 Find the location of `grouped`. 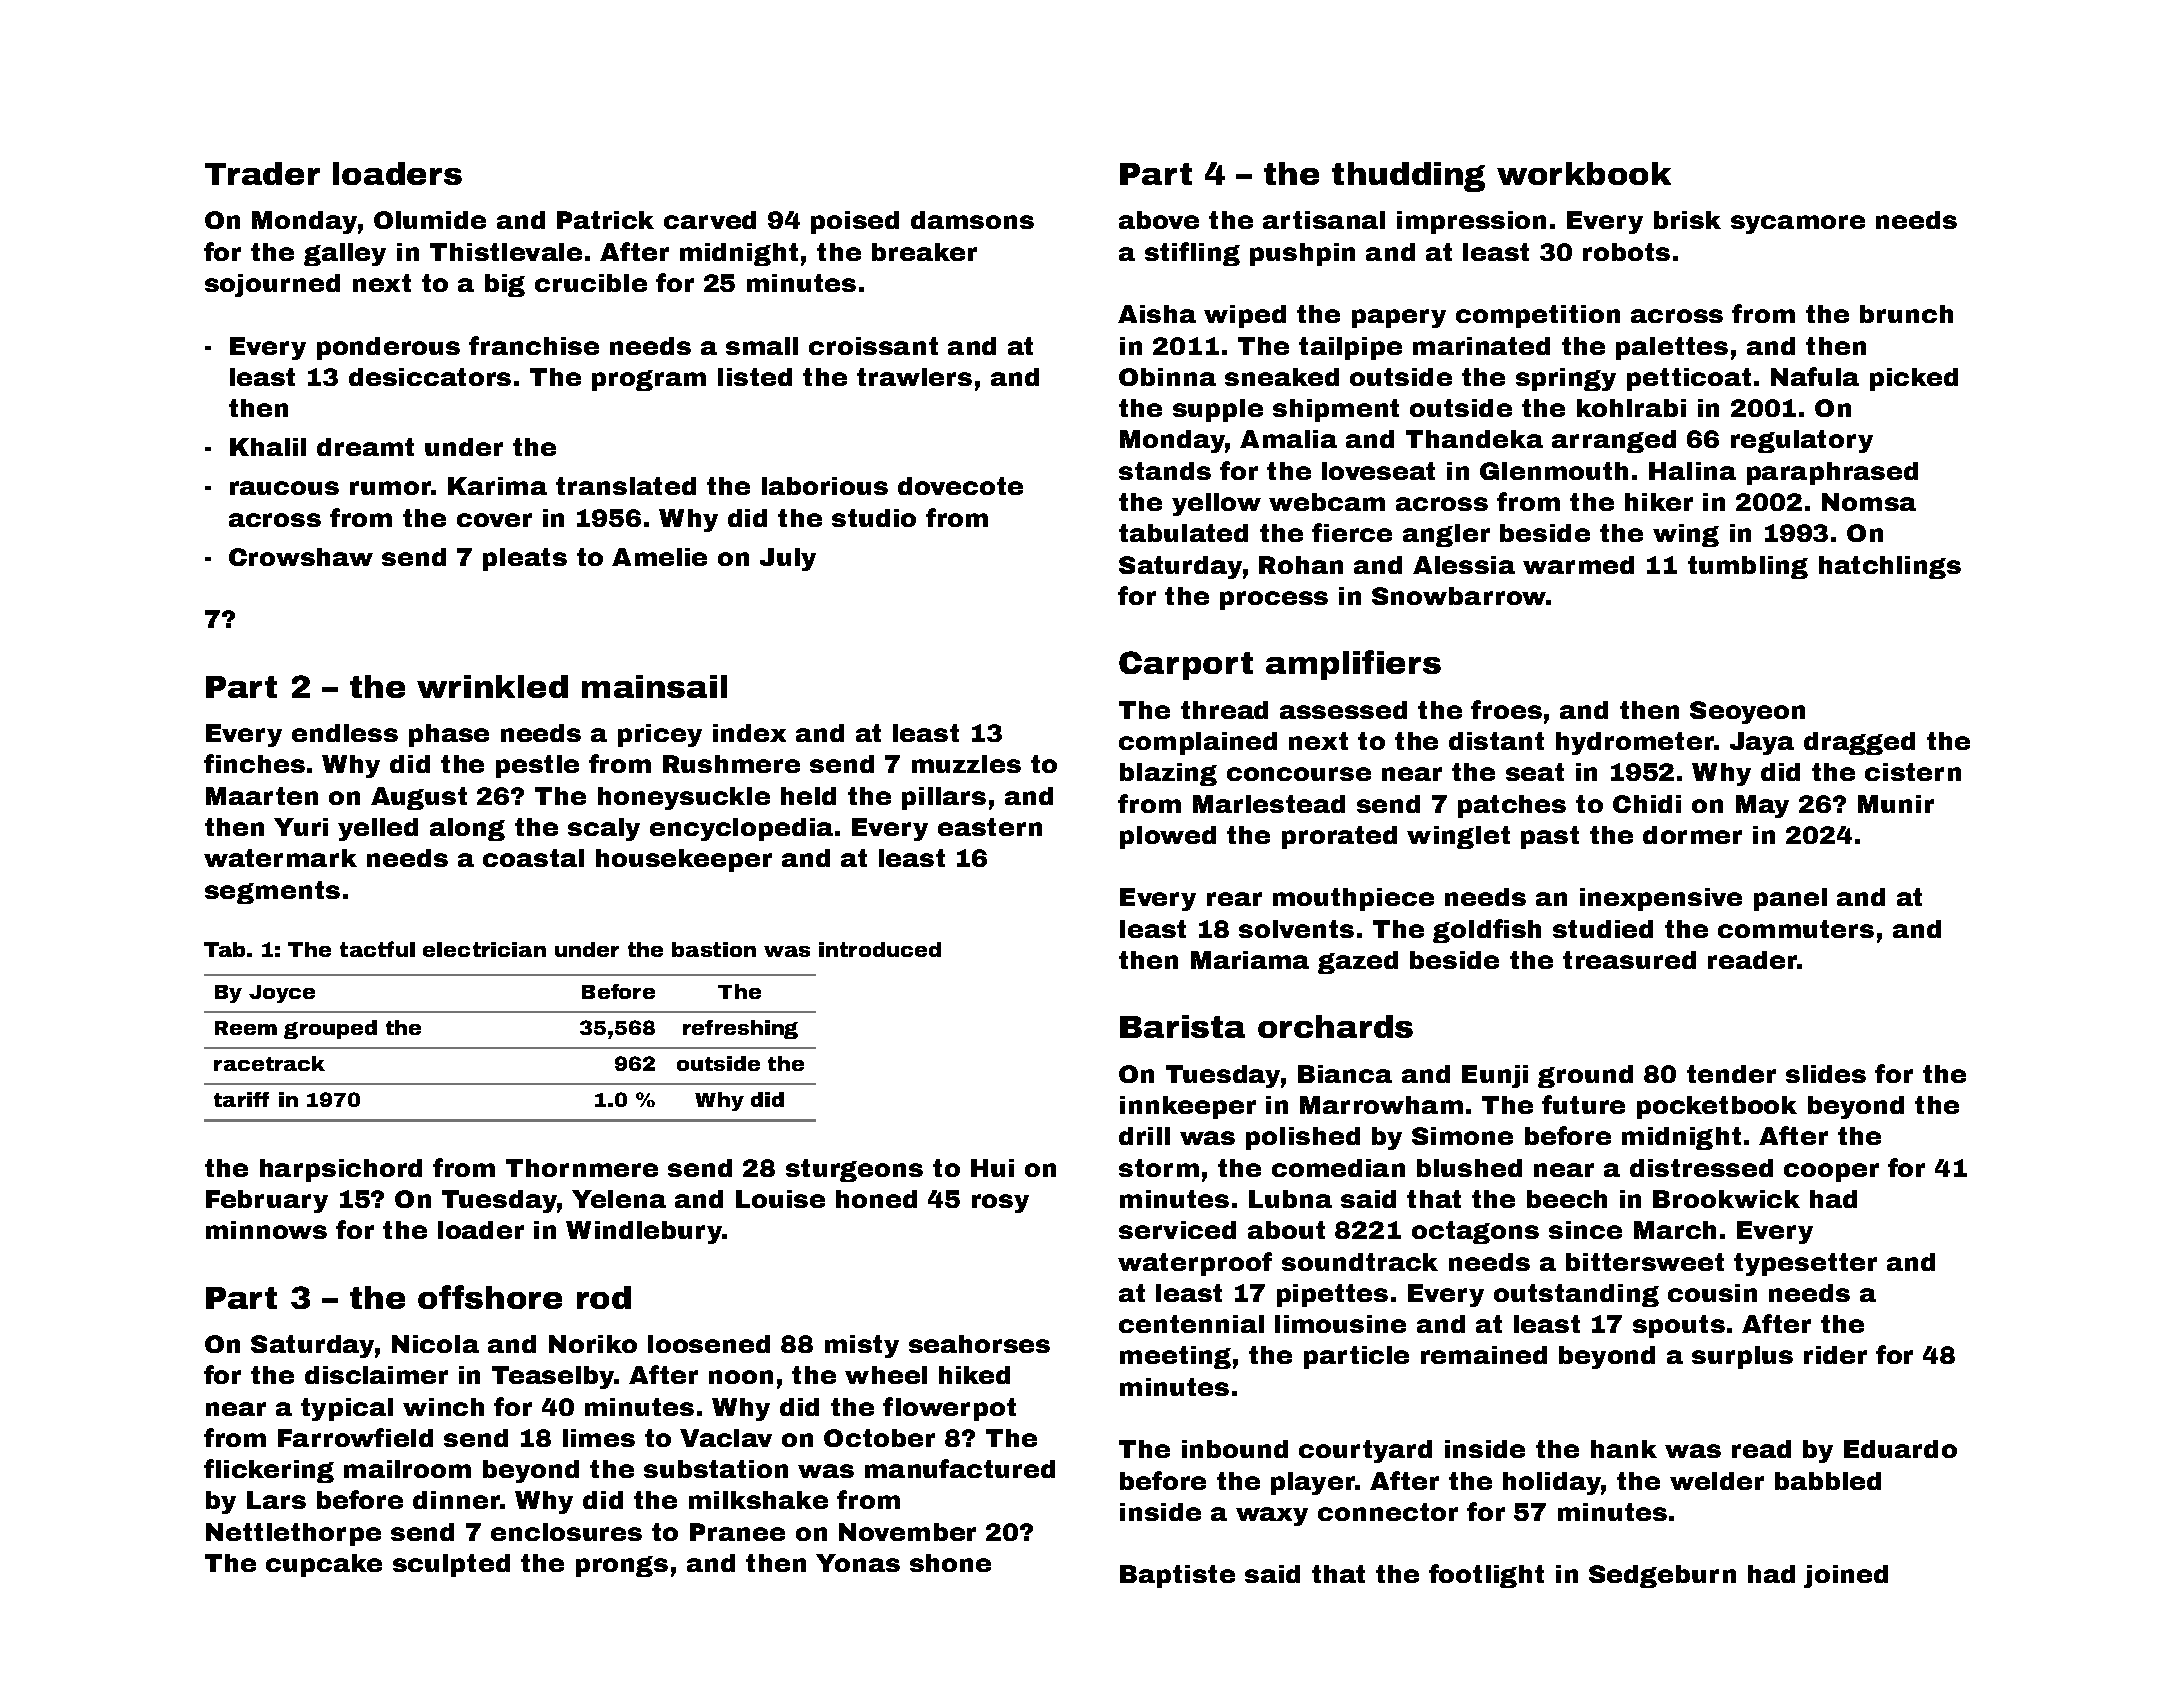

grouped is located at coordinates (330, 1029).
